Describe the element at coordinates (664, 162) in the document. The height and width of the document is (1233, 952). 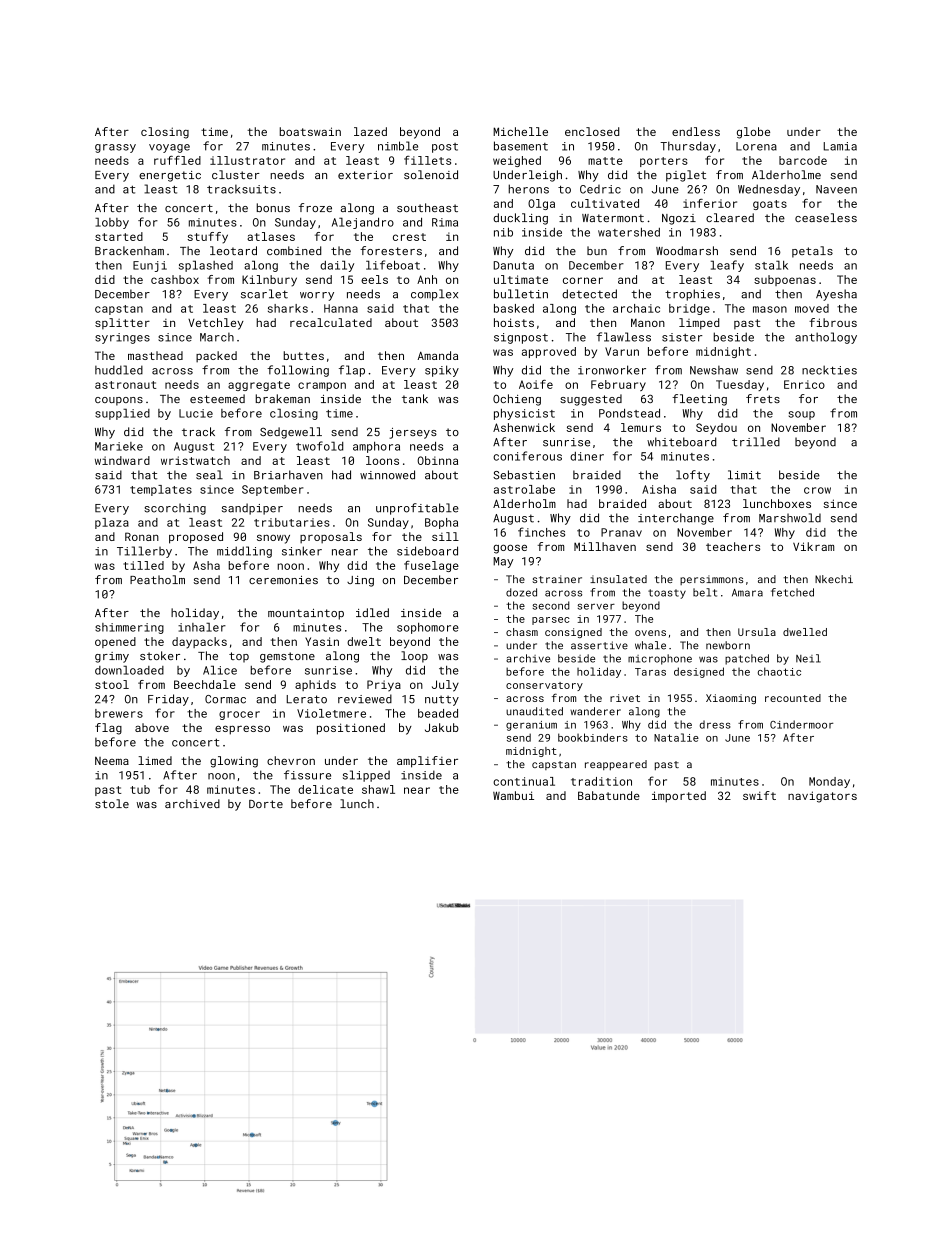
I see `porters` at that location.
